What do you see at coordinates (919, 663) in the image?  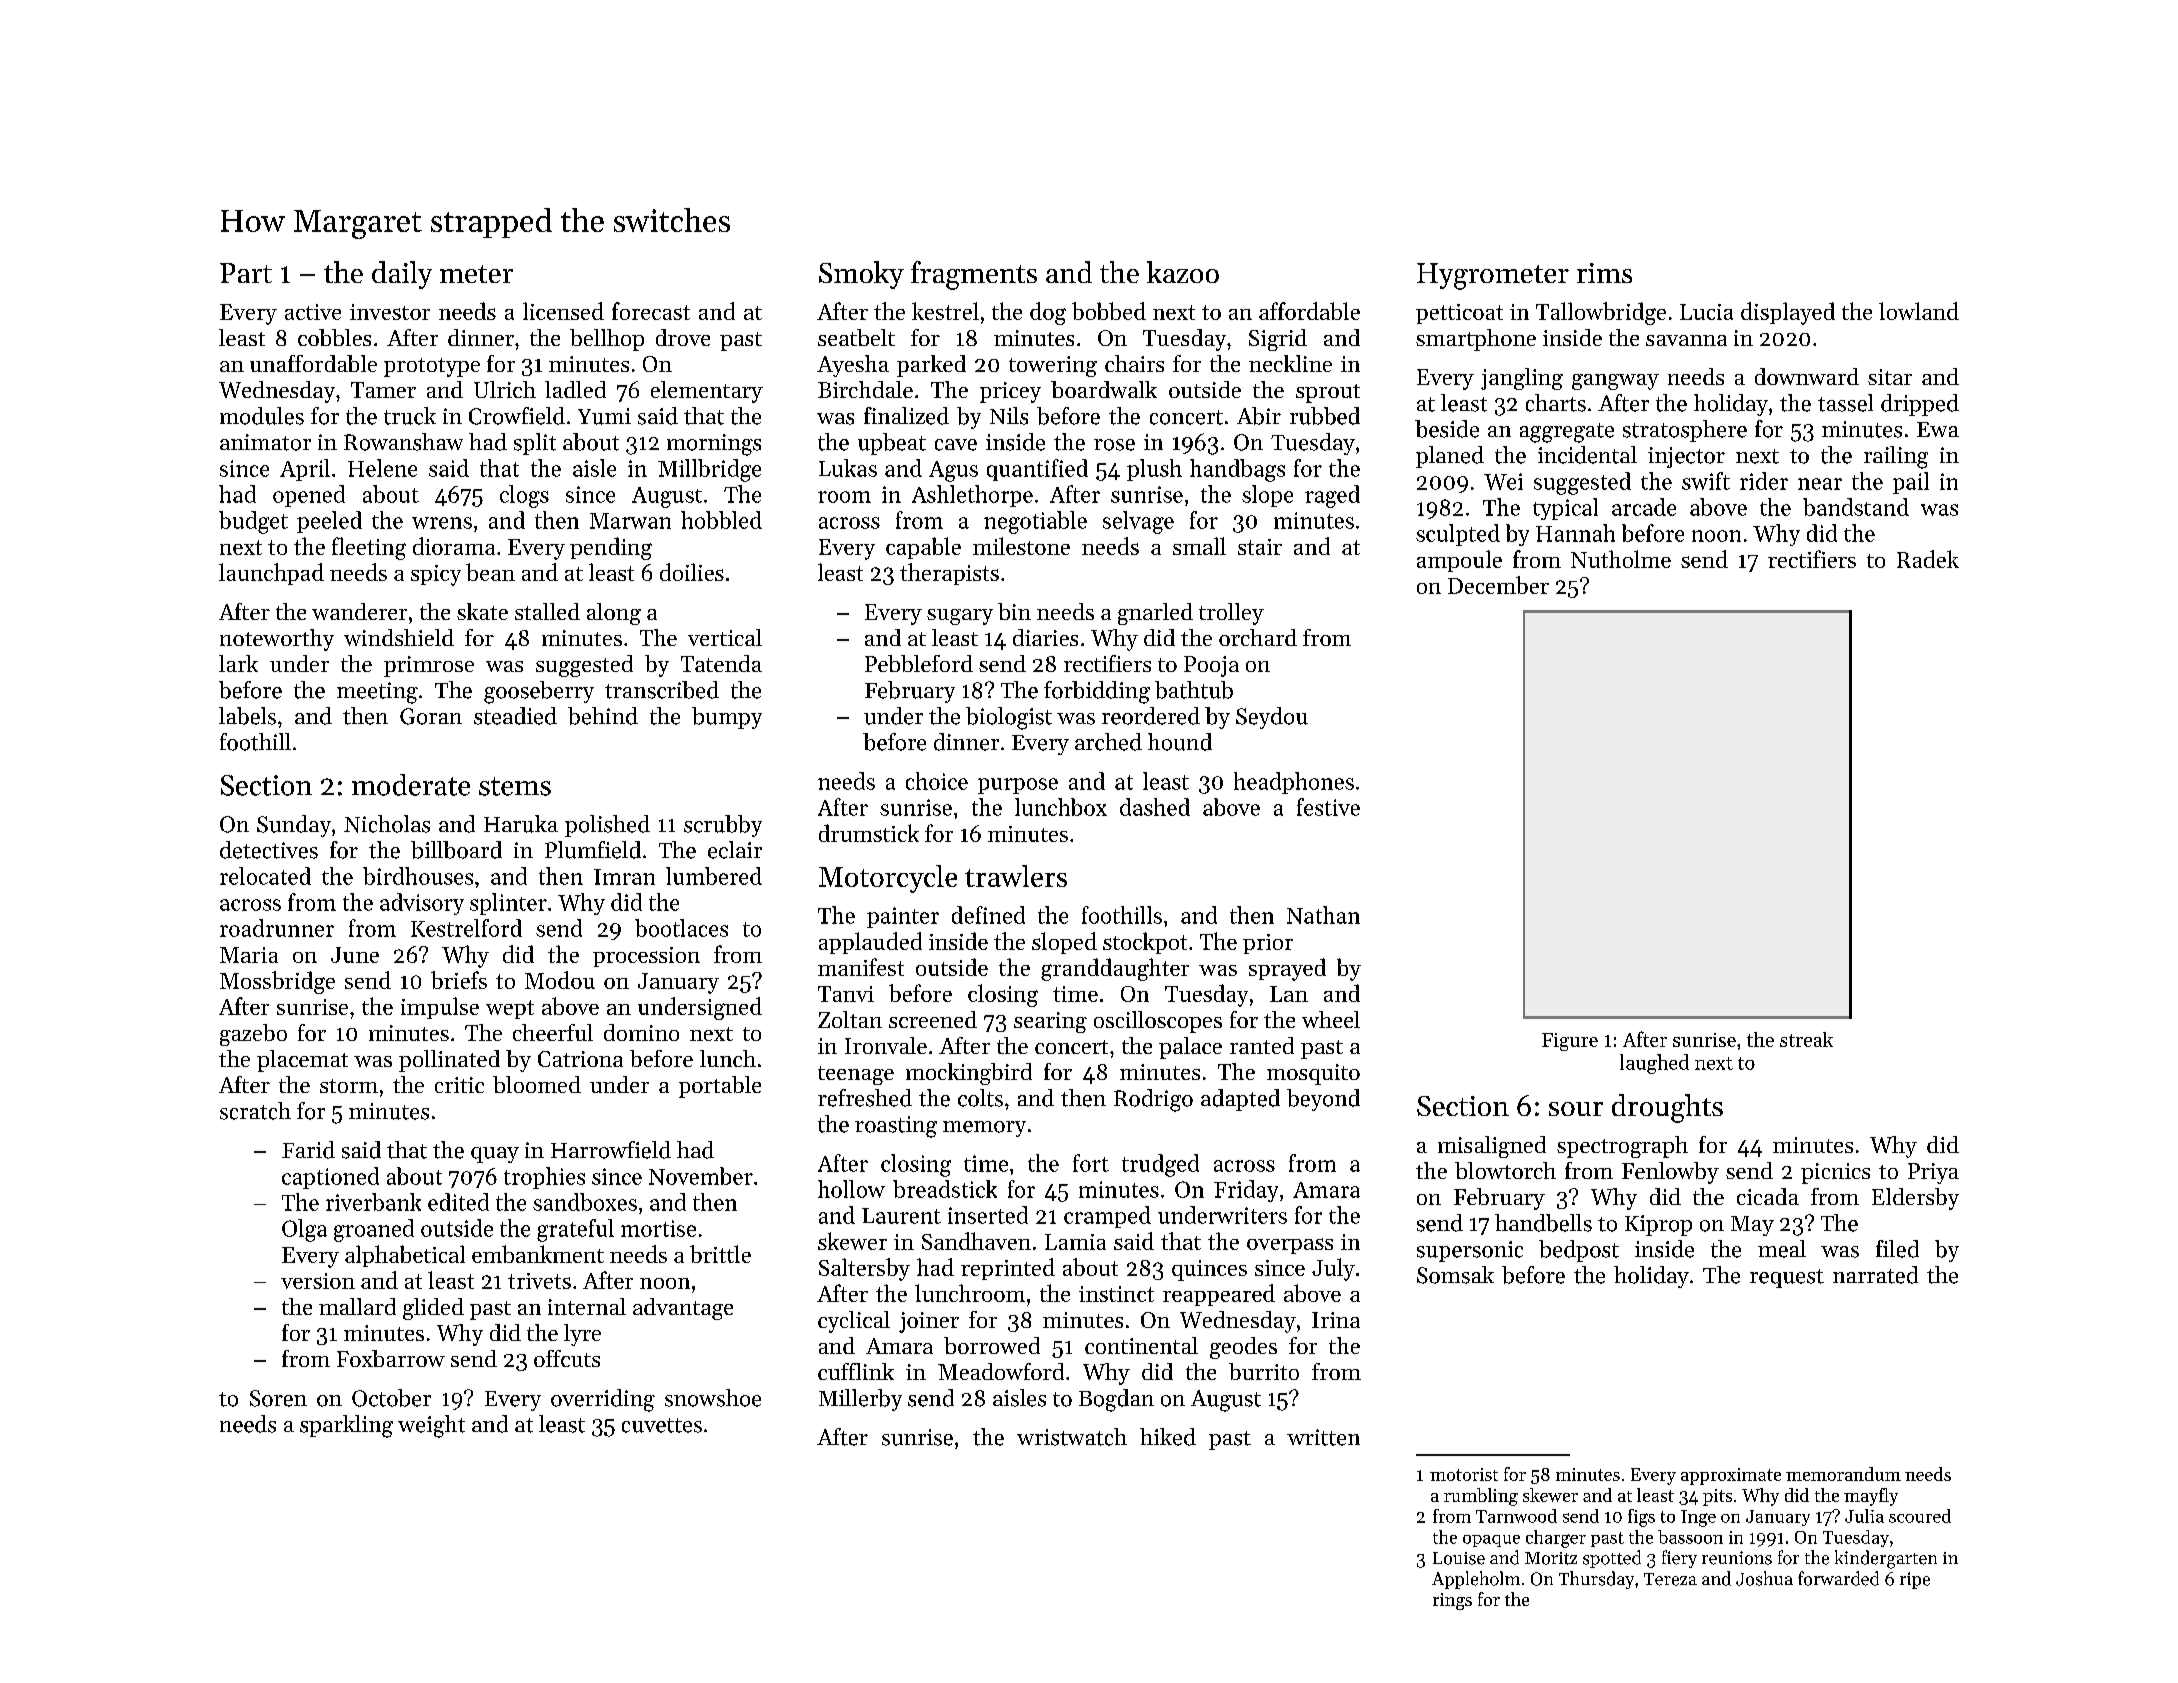 I see `Pebbleford` at bounding box center [919, 663].
